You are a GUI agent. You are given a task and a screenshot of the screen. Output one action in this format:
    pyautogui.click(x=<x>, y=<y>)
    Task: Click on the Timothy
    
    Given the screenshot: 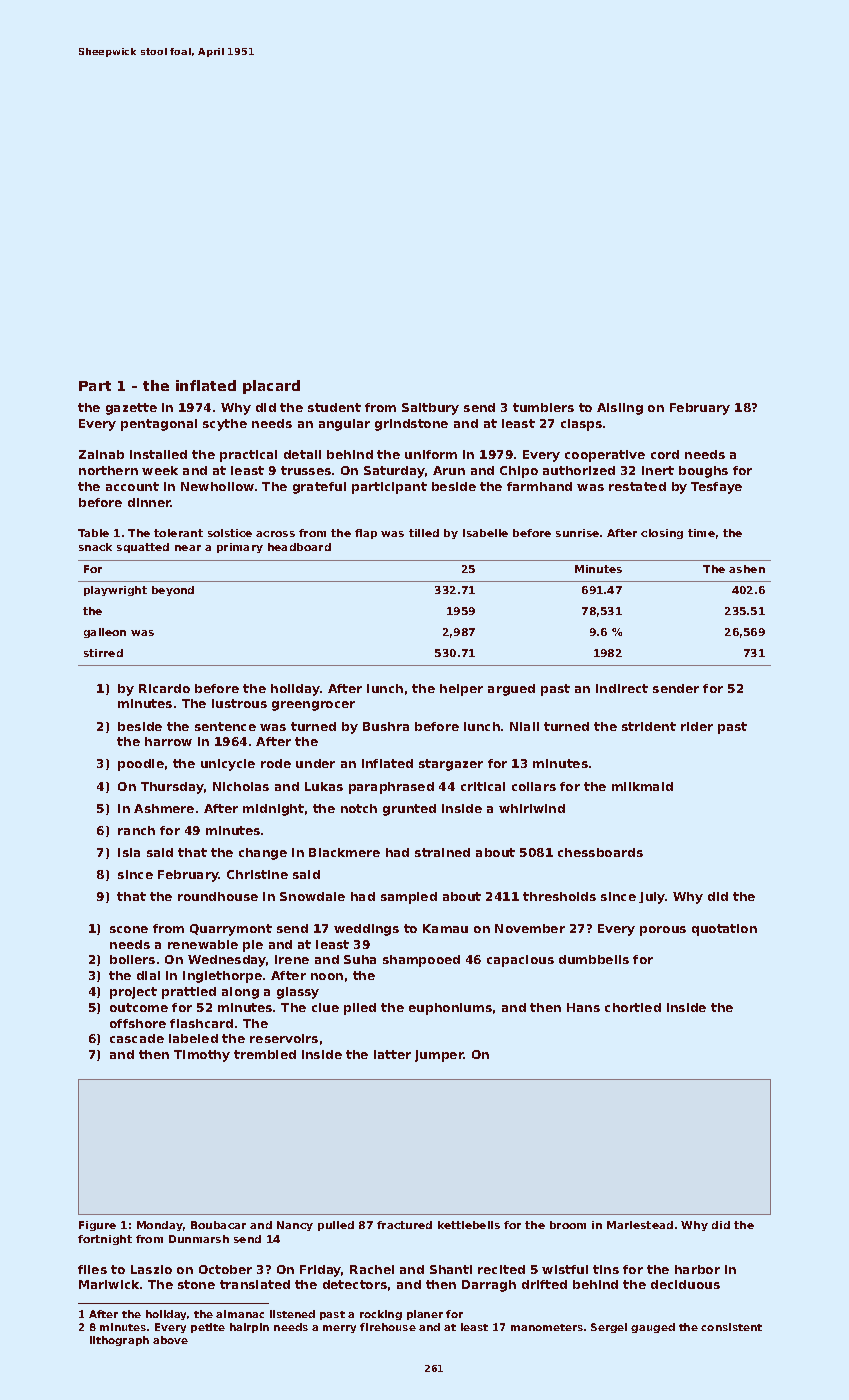 What is the action you would take?
    pyautogui.click(x=202, y=1056)
